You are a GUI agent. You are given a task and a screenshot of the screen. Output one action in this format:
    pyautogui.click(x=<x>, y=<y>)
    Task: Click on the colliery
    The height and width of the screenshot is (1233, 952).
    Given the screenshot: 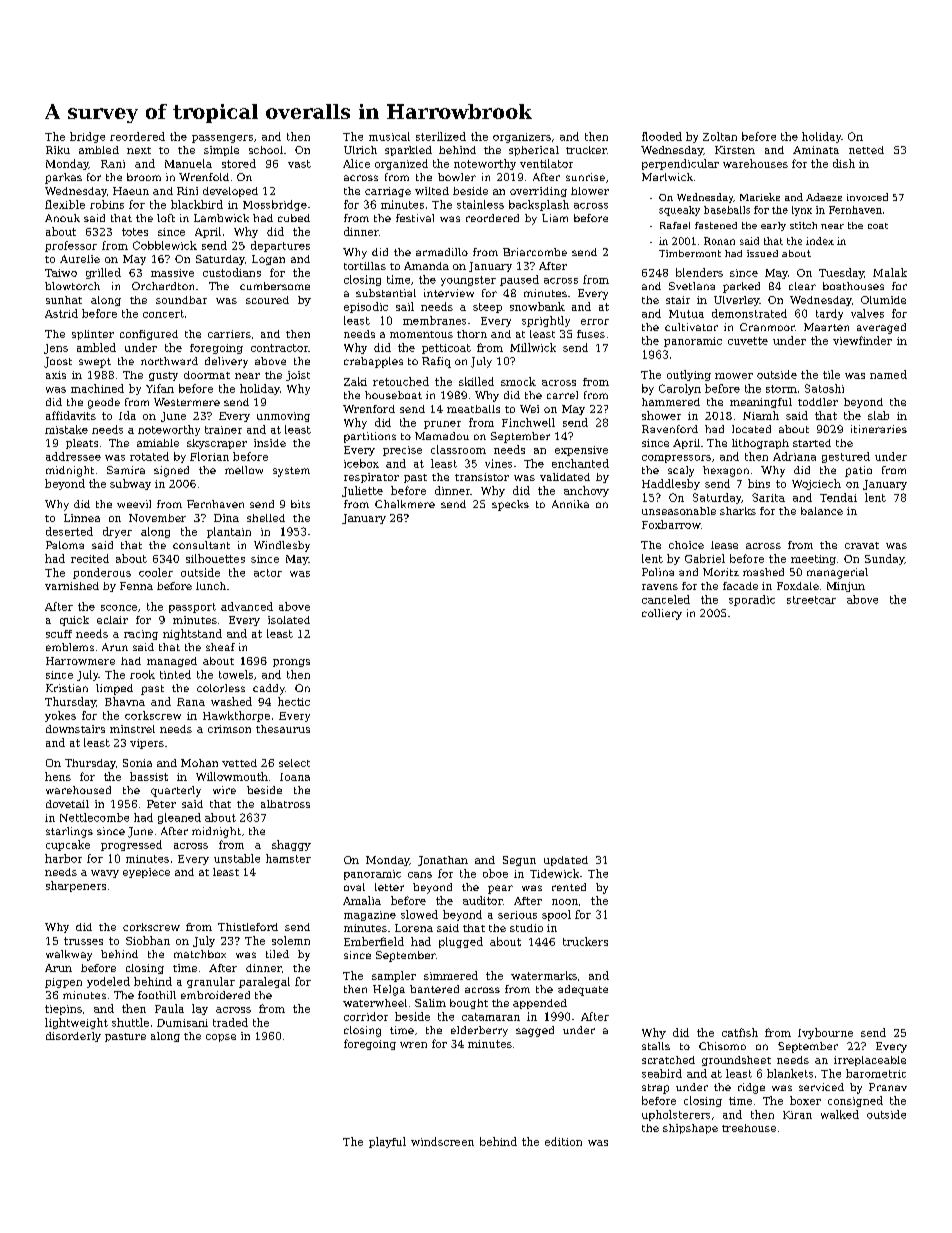 What is the action you would take?
    pyautogui.click(x=662, y=614)
